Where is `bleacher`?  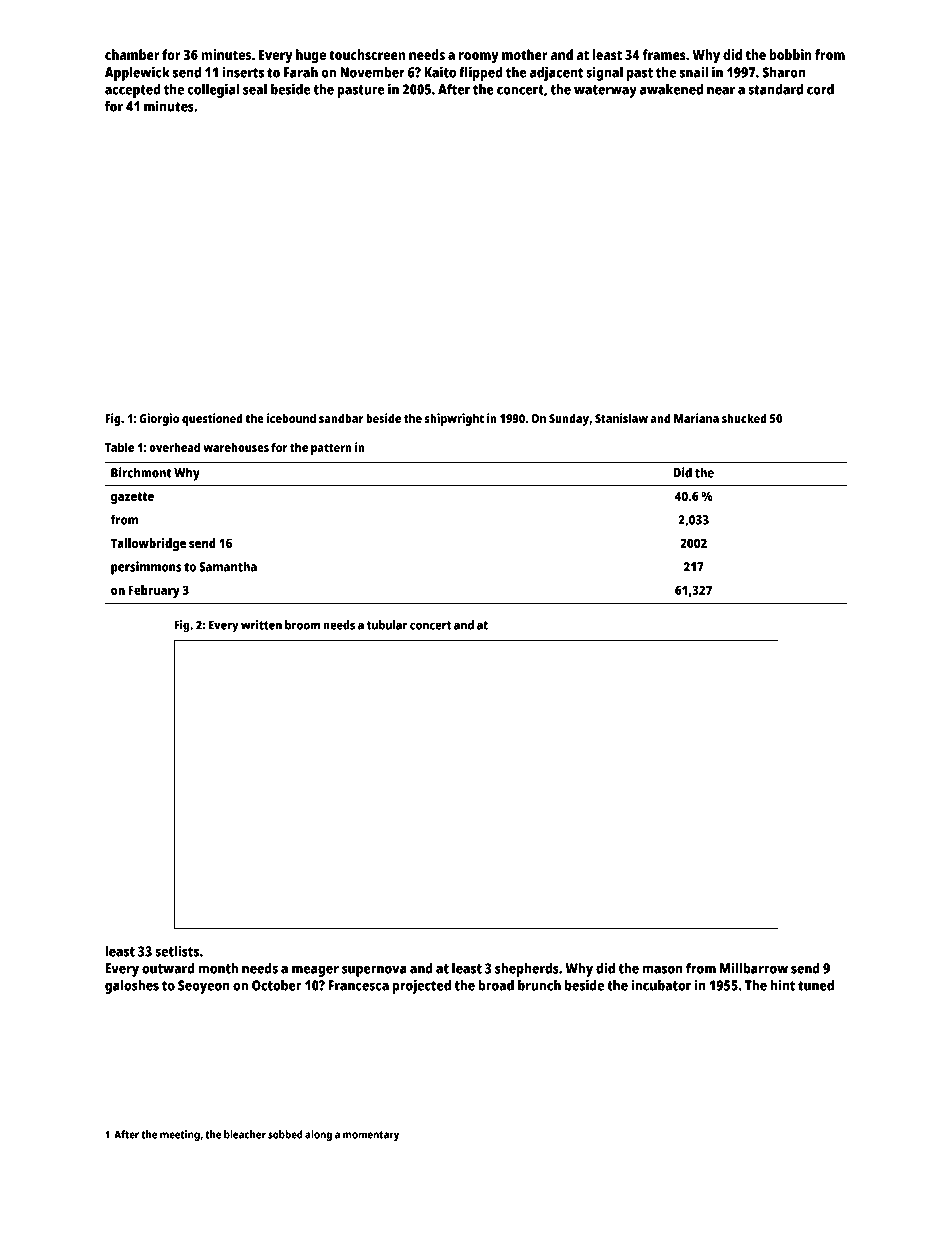
bleacher is located at coordinates (245, 1134).
